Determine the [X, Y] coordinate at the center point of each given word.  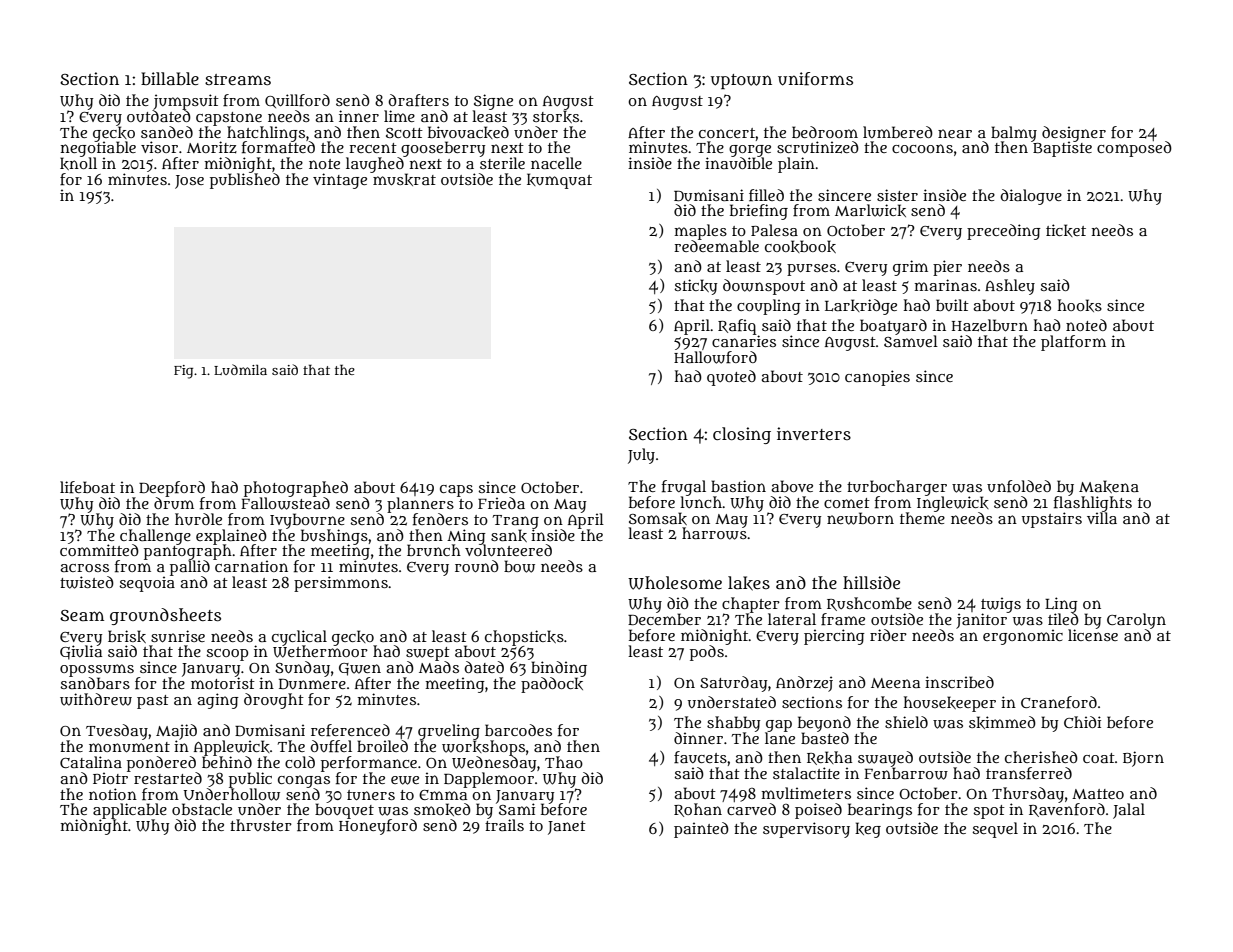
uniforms [815, 79]
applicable [130, 811]
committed [99, 550]
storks [556, 116]
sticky [695, 287]
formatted [278, 147]
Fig [183, 372]
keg [868, 830]
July [641, 456]
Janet [567, 828]
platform [1073, 343]
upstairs [1052, 520]
